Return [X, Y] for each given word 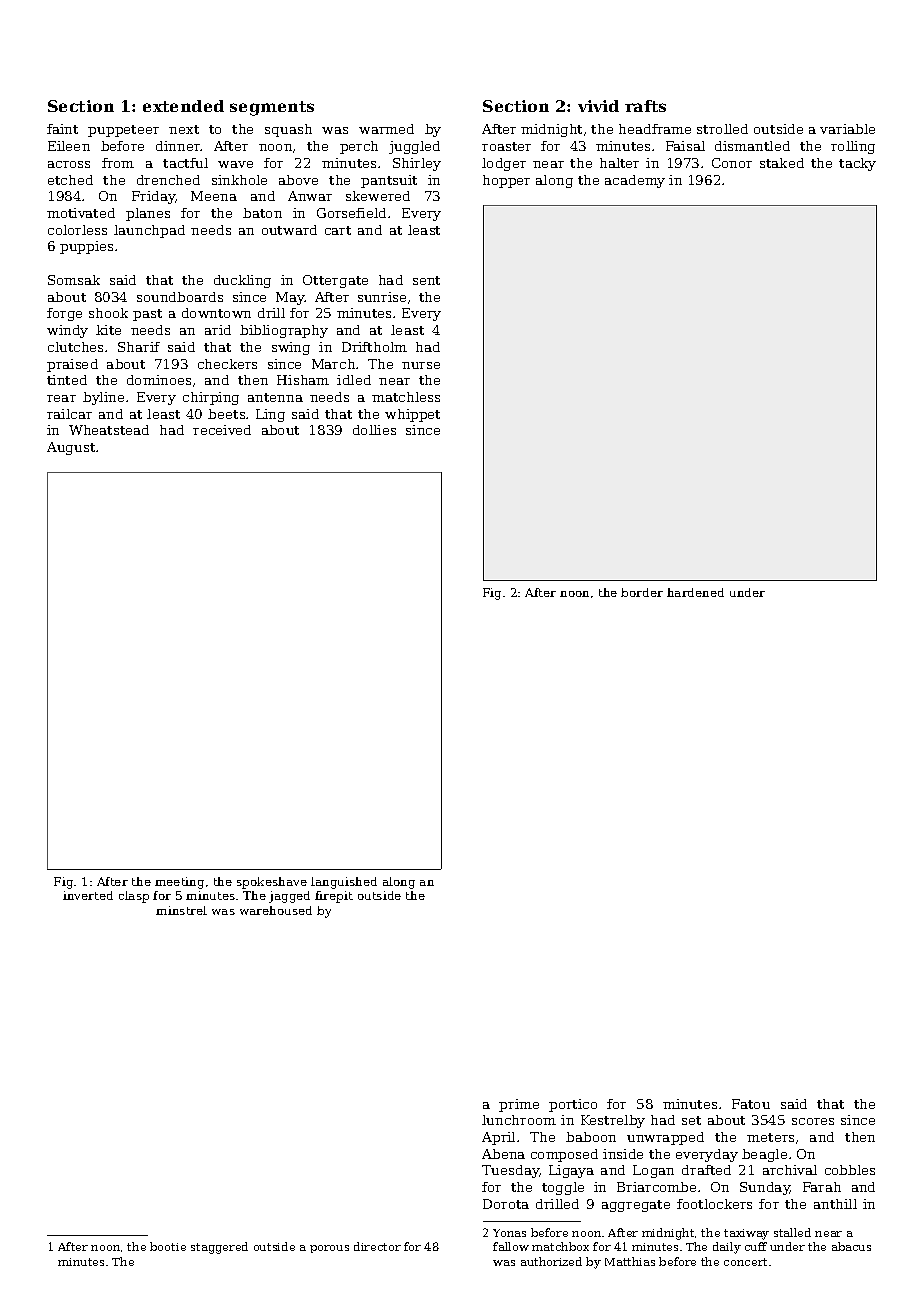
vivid [598, 106]
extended [183, 106]
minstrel [181, 910]
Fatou [751, 1104]
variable [847, 129]
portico [573, 1105]
